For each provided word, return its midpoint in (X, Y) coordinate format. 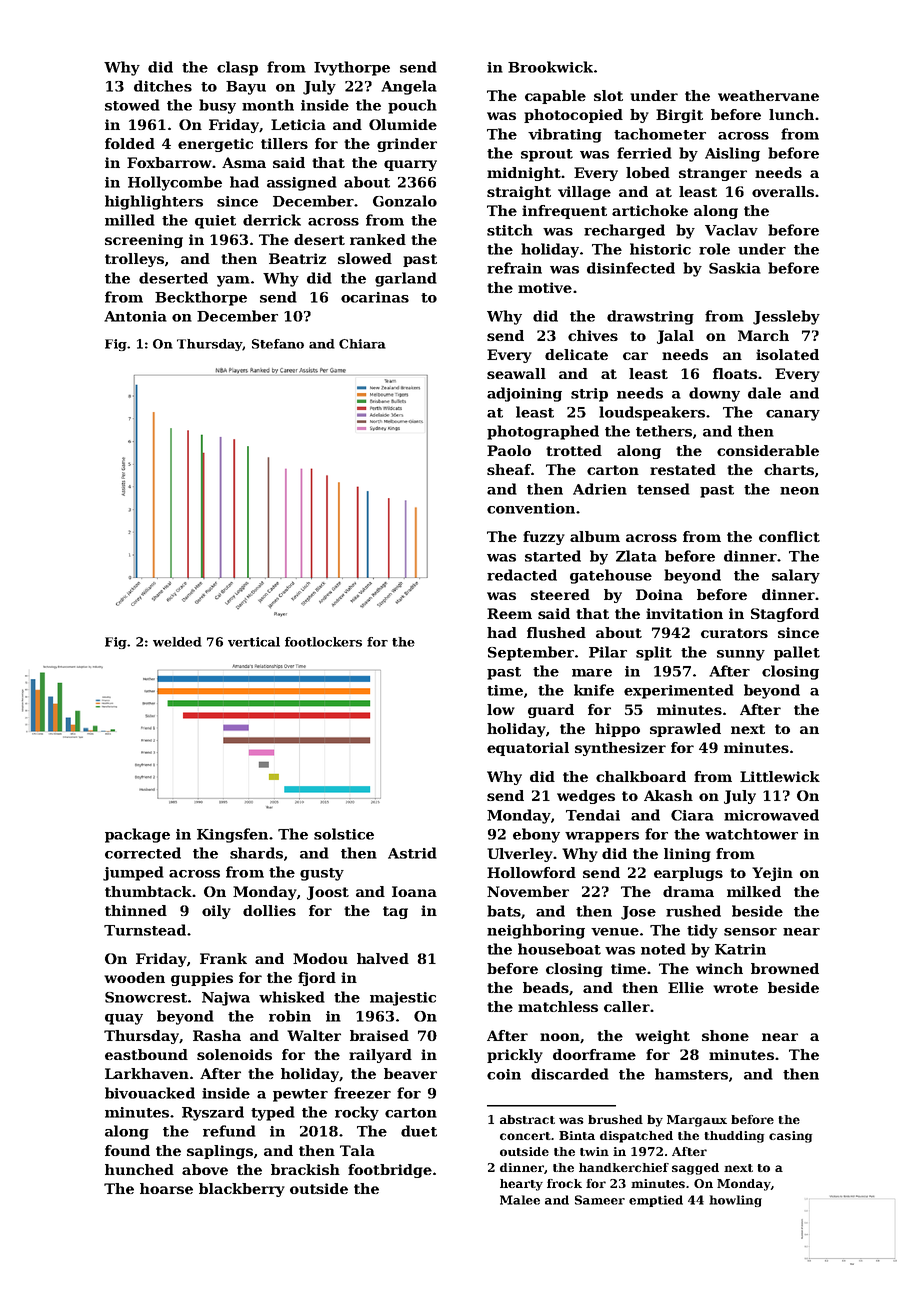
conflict (789, 536)
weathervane (768, 95)
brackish (305, 1169)
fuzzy (544, 538)
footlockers (323, 642)
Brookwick (550, 67)
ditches (163, 86)
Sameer (600, 1200)
